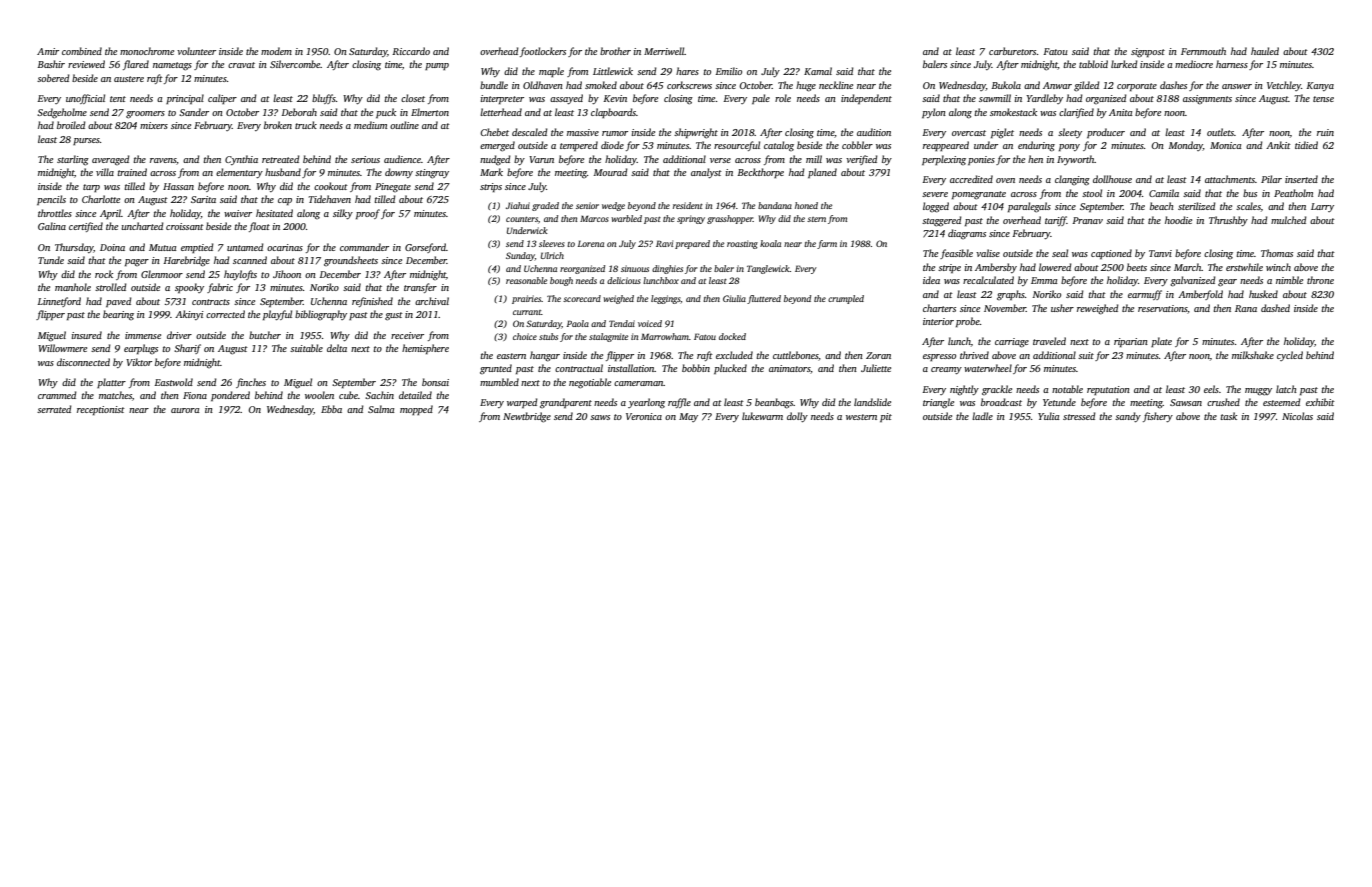 The width and height of the screenshot is (1372, 887). What do you see at coordinates (1012, 51) in the screenshot?
I see `carburetors` at bounding box center [1012, 51].
